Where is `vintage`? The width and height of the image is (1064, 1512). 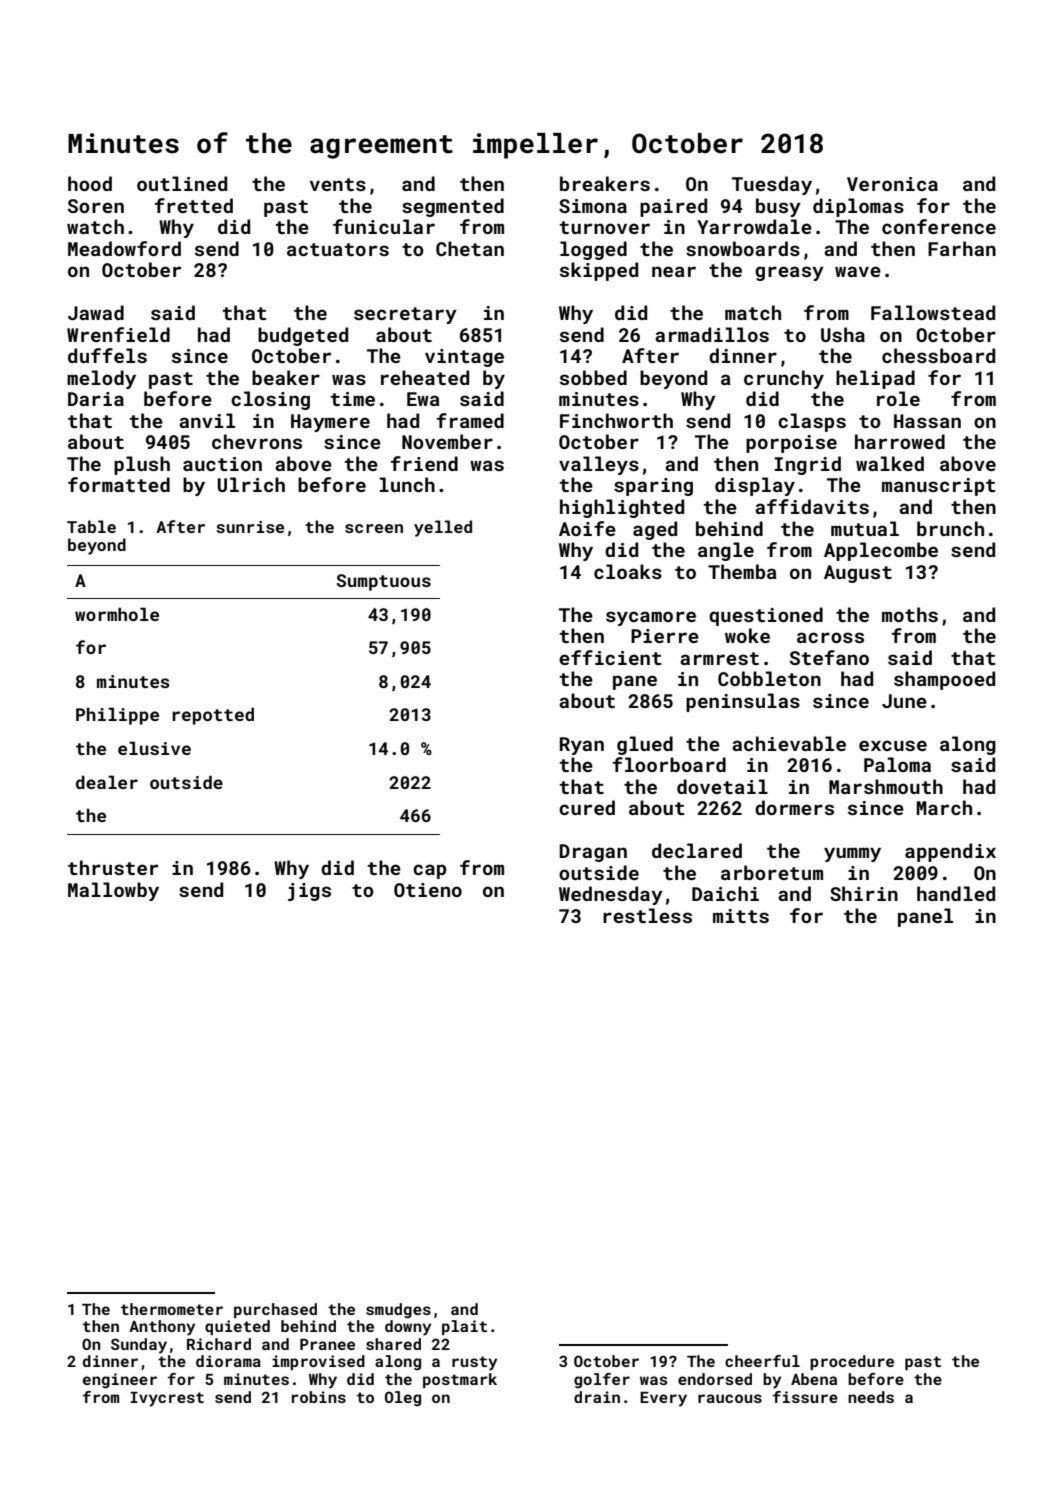 vintage is located at coordinates (464, 358).
